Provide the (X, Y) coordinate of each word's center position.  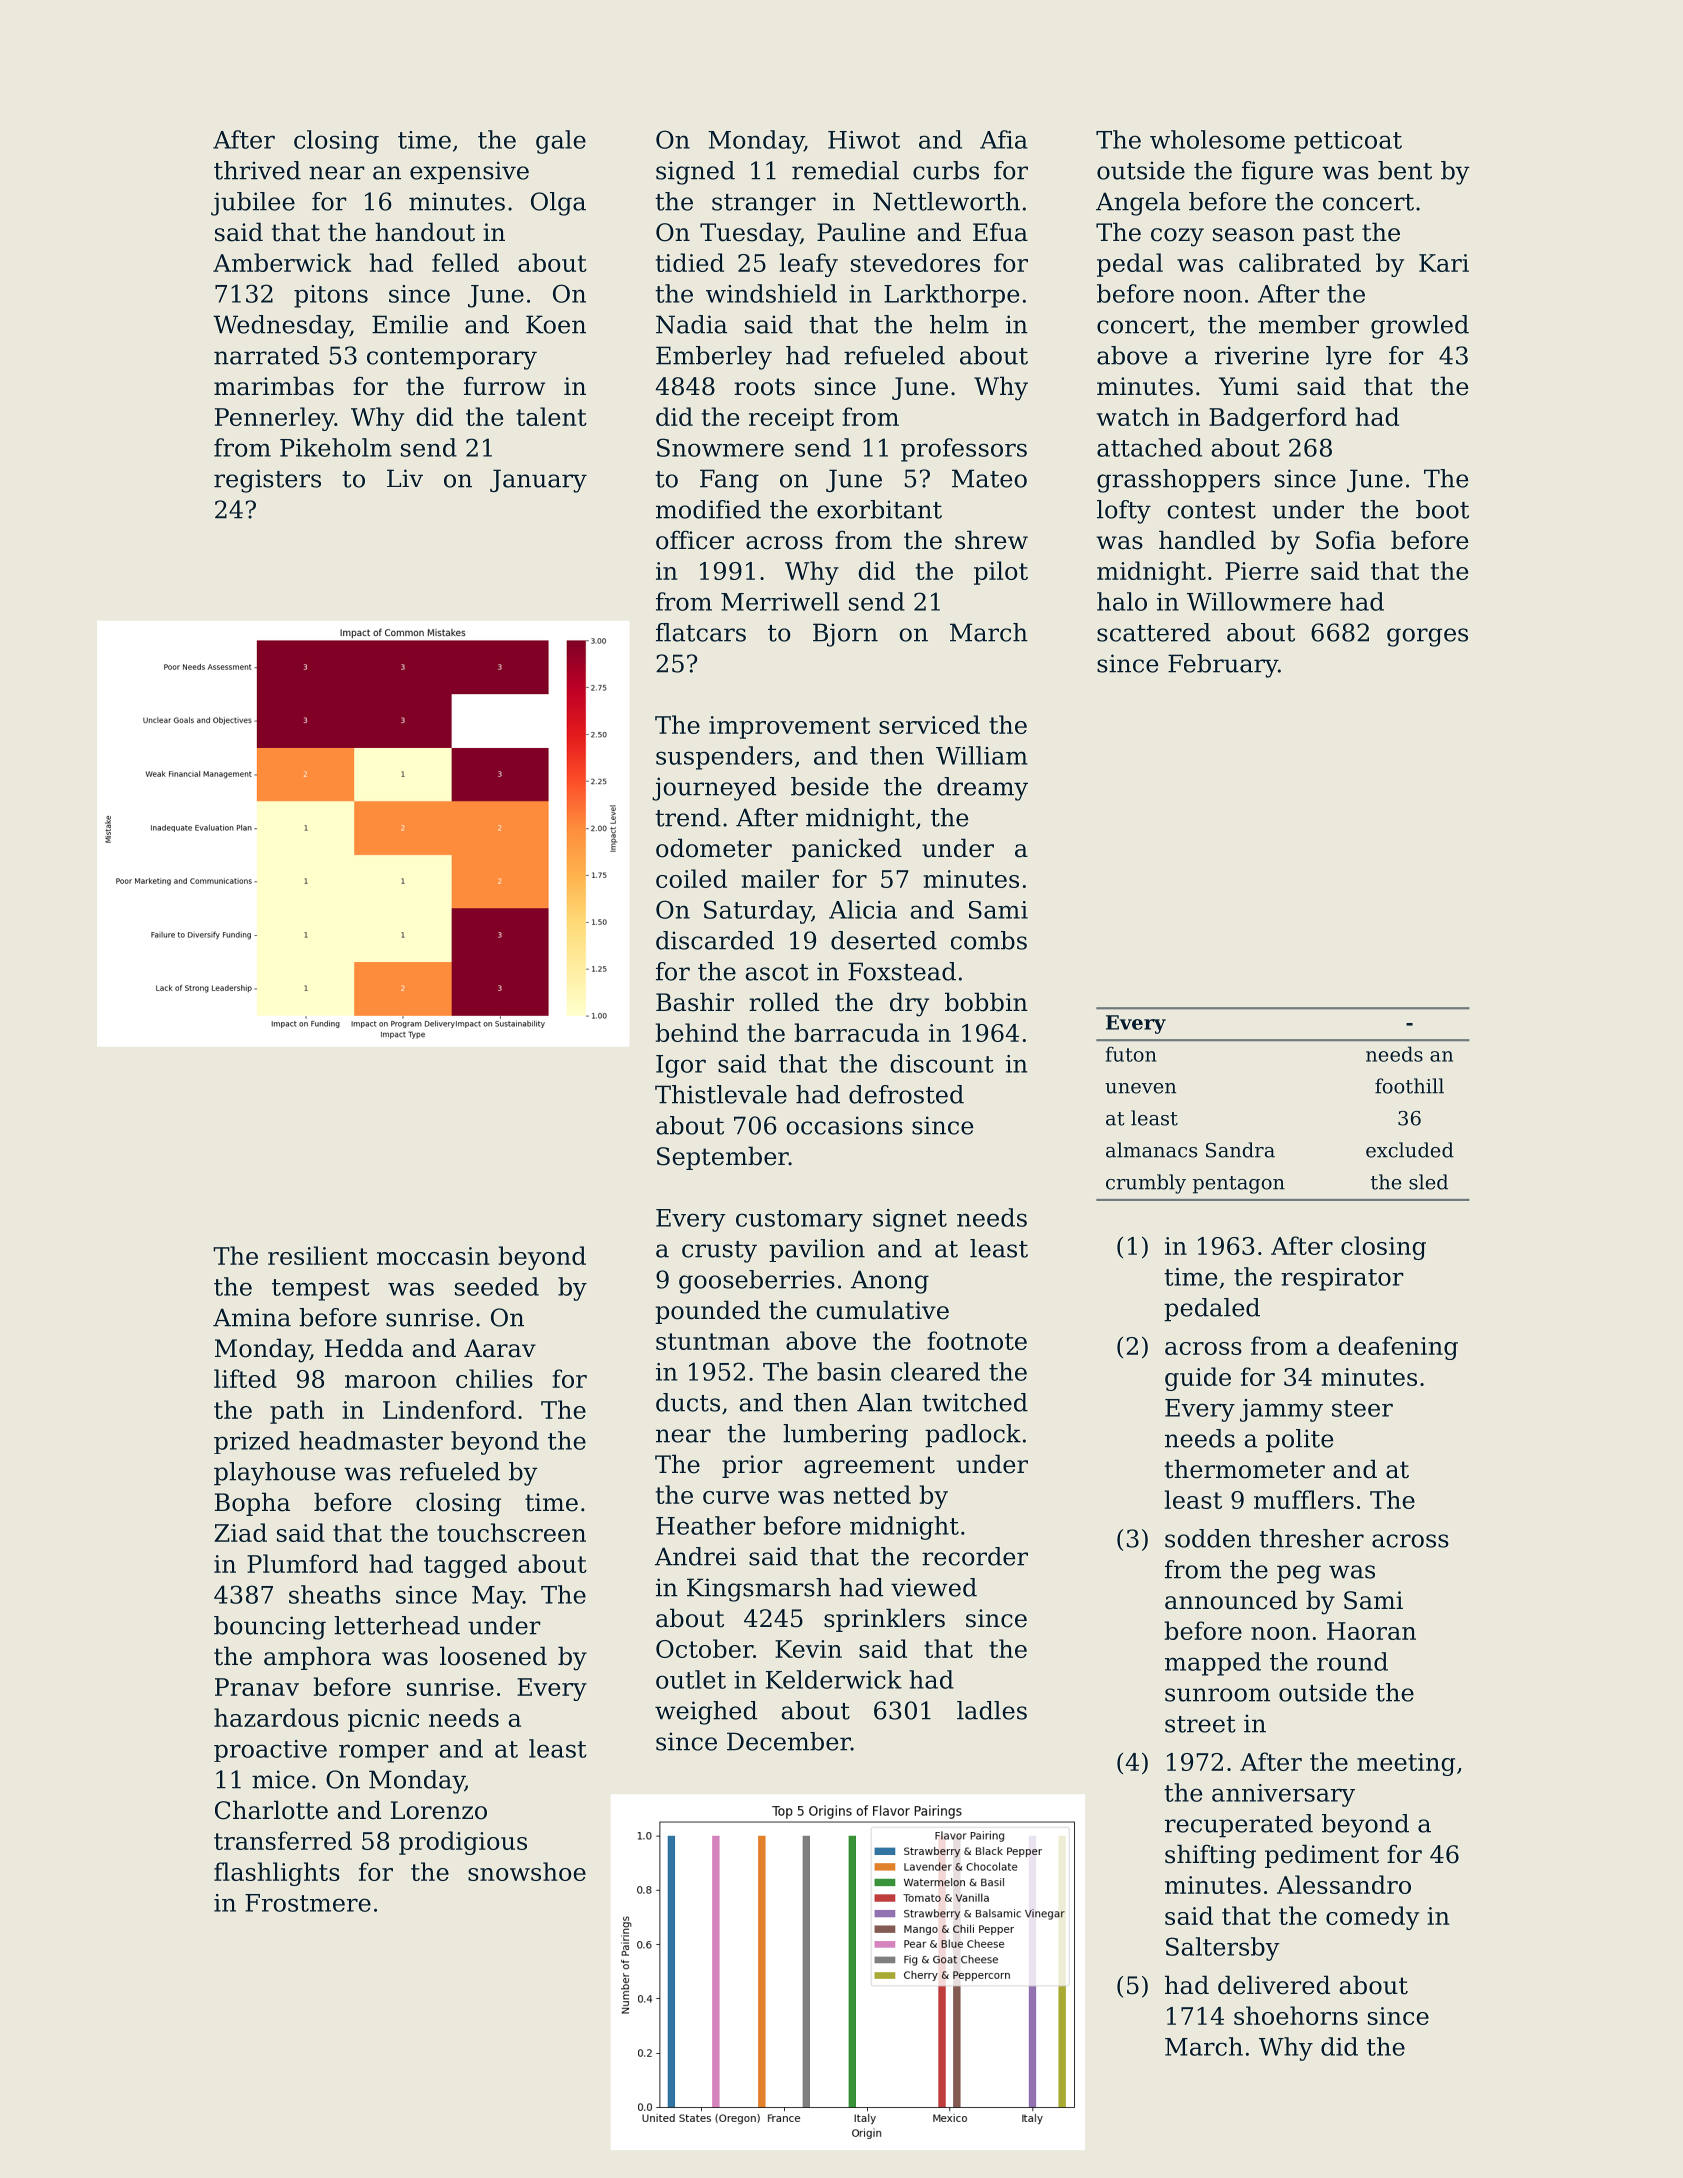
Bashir (695, 1002)
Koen (556, 324)
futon (1131, 1054)
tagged (465, 1566)
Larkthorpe (951, 296)
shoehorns (1296, 2015)
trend (688, 817)
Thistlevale (721, 1094)
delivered (1274, 1985)
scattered (1154, 632)
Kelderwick (834, 1679)
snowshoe (527, 1871)
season (1253, 235)
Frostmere (308, 1903)
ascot (777, 972)
